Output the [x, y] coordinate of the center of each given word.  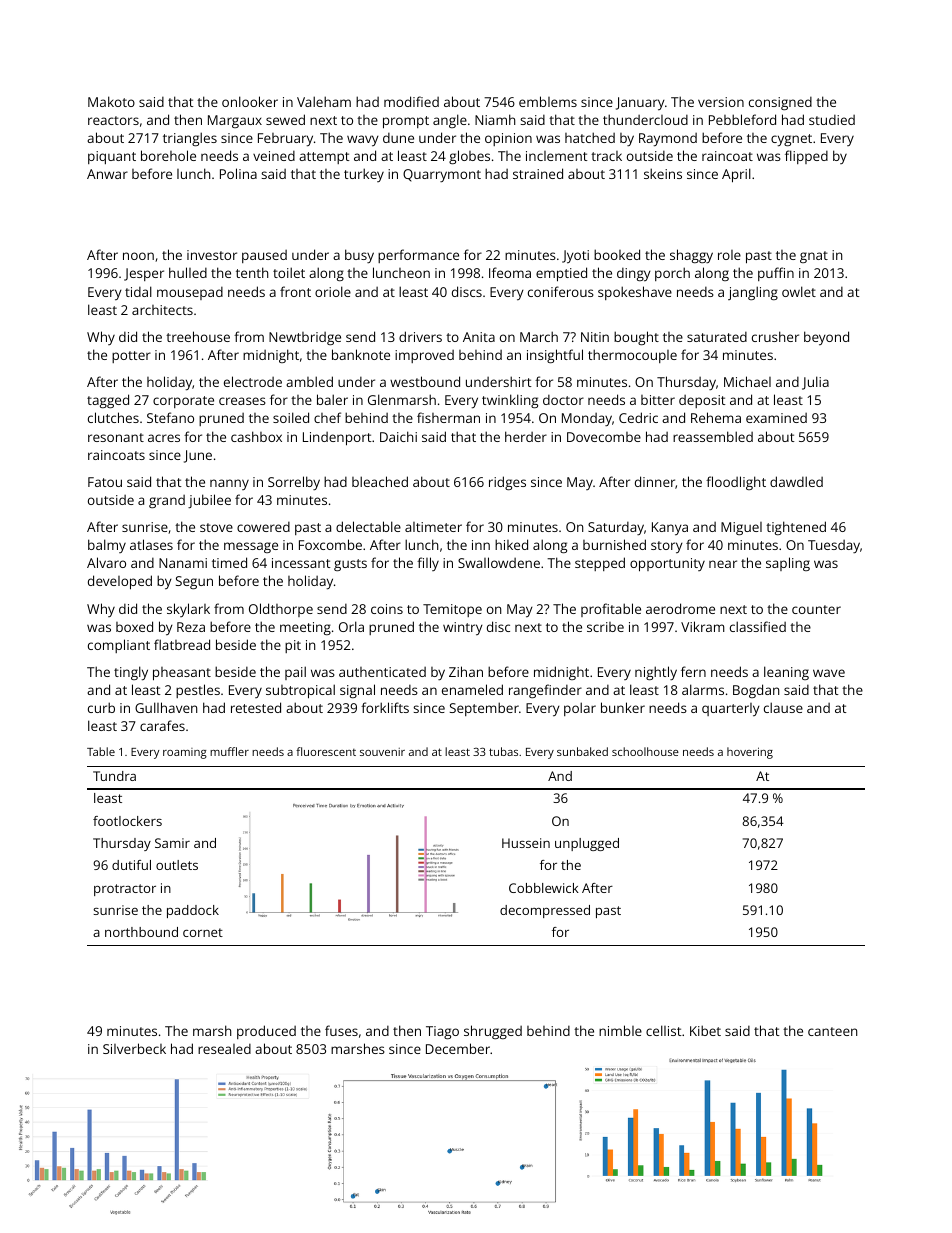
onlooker [250, 101]
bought [636, 338]
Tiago [442, 1032]
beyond [826, 338]
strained [538, 173]
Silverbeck [134, 1048]
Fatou [105, 482]
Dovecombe [604, 437]
